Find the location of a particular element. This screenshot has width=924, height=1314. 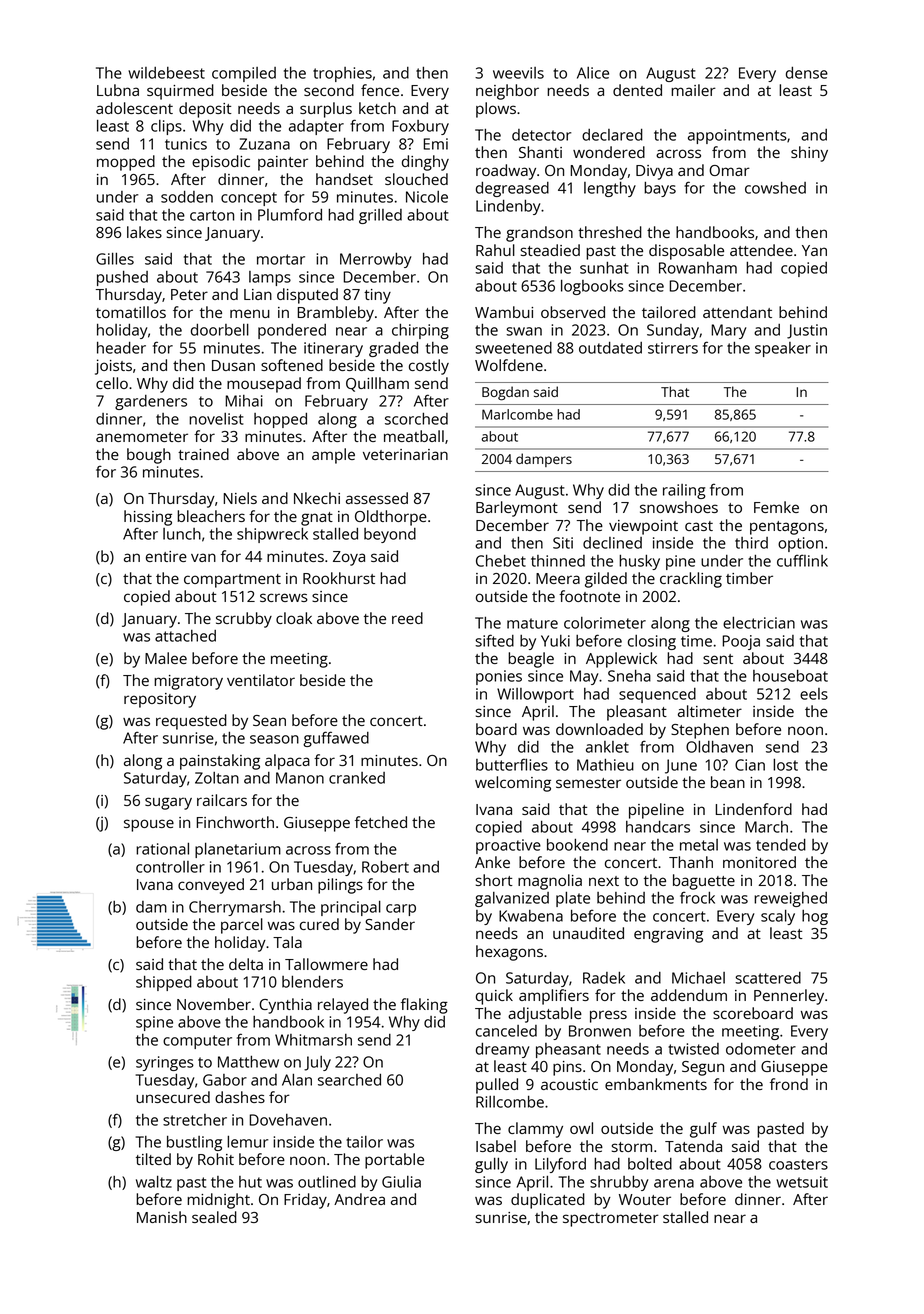

Femke is located at coordinates (776, 507).
